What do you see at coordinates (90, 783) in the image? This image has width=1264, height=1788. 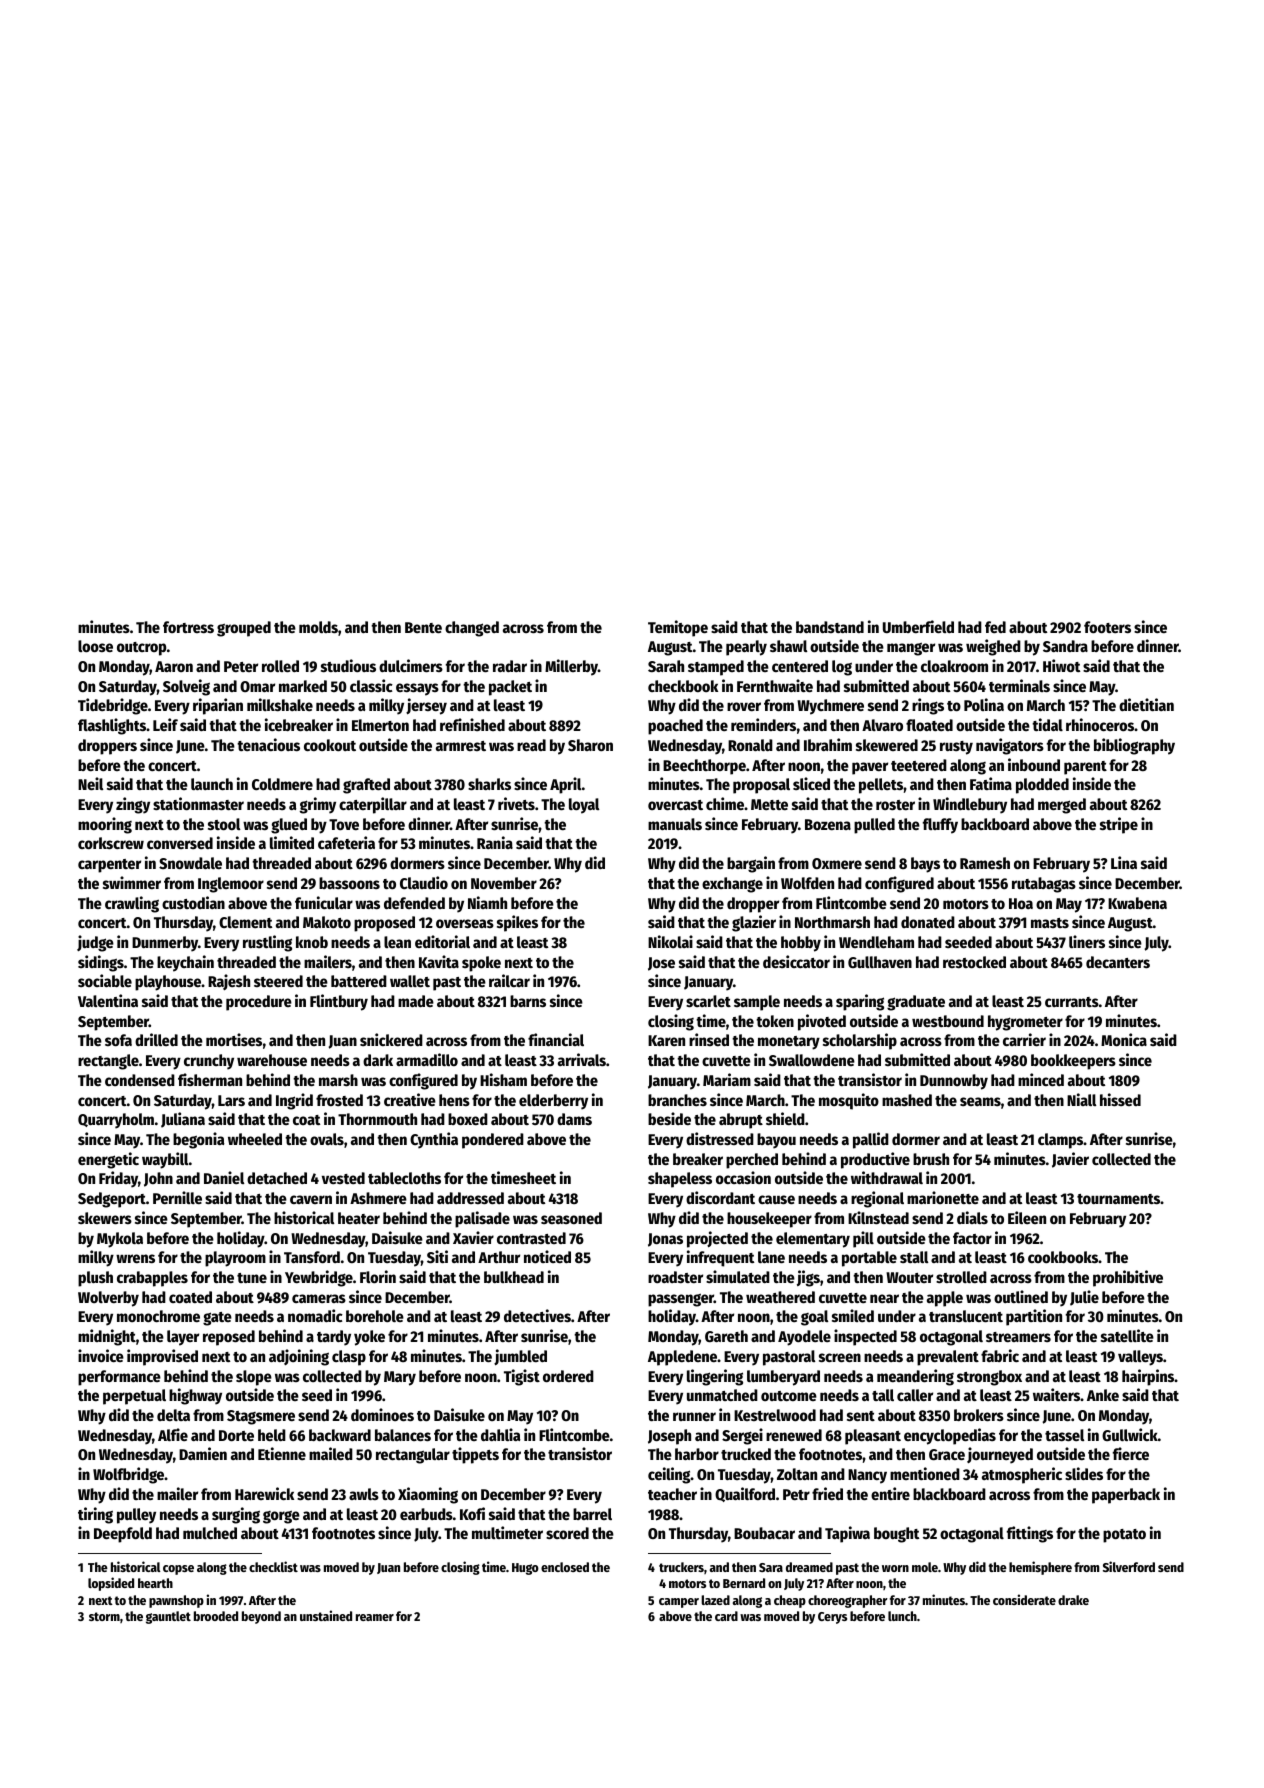 I see `Neil` at bounding box center [90, 783].
